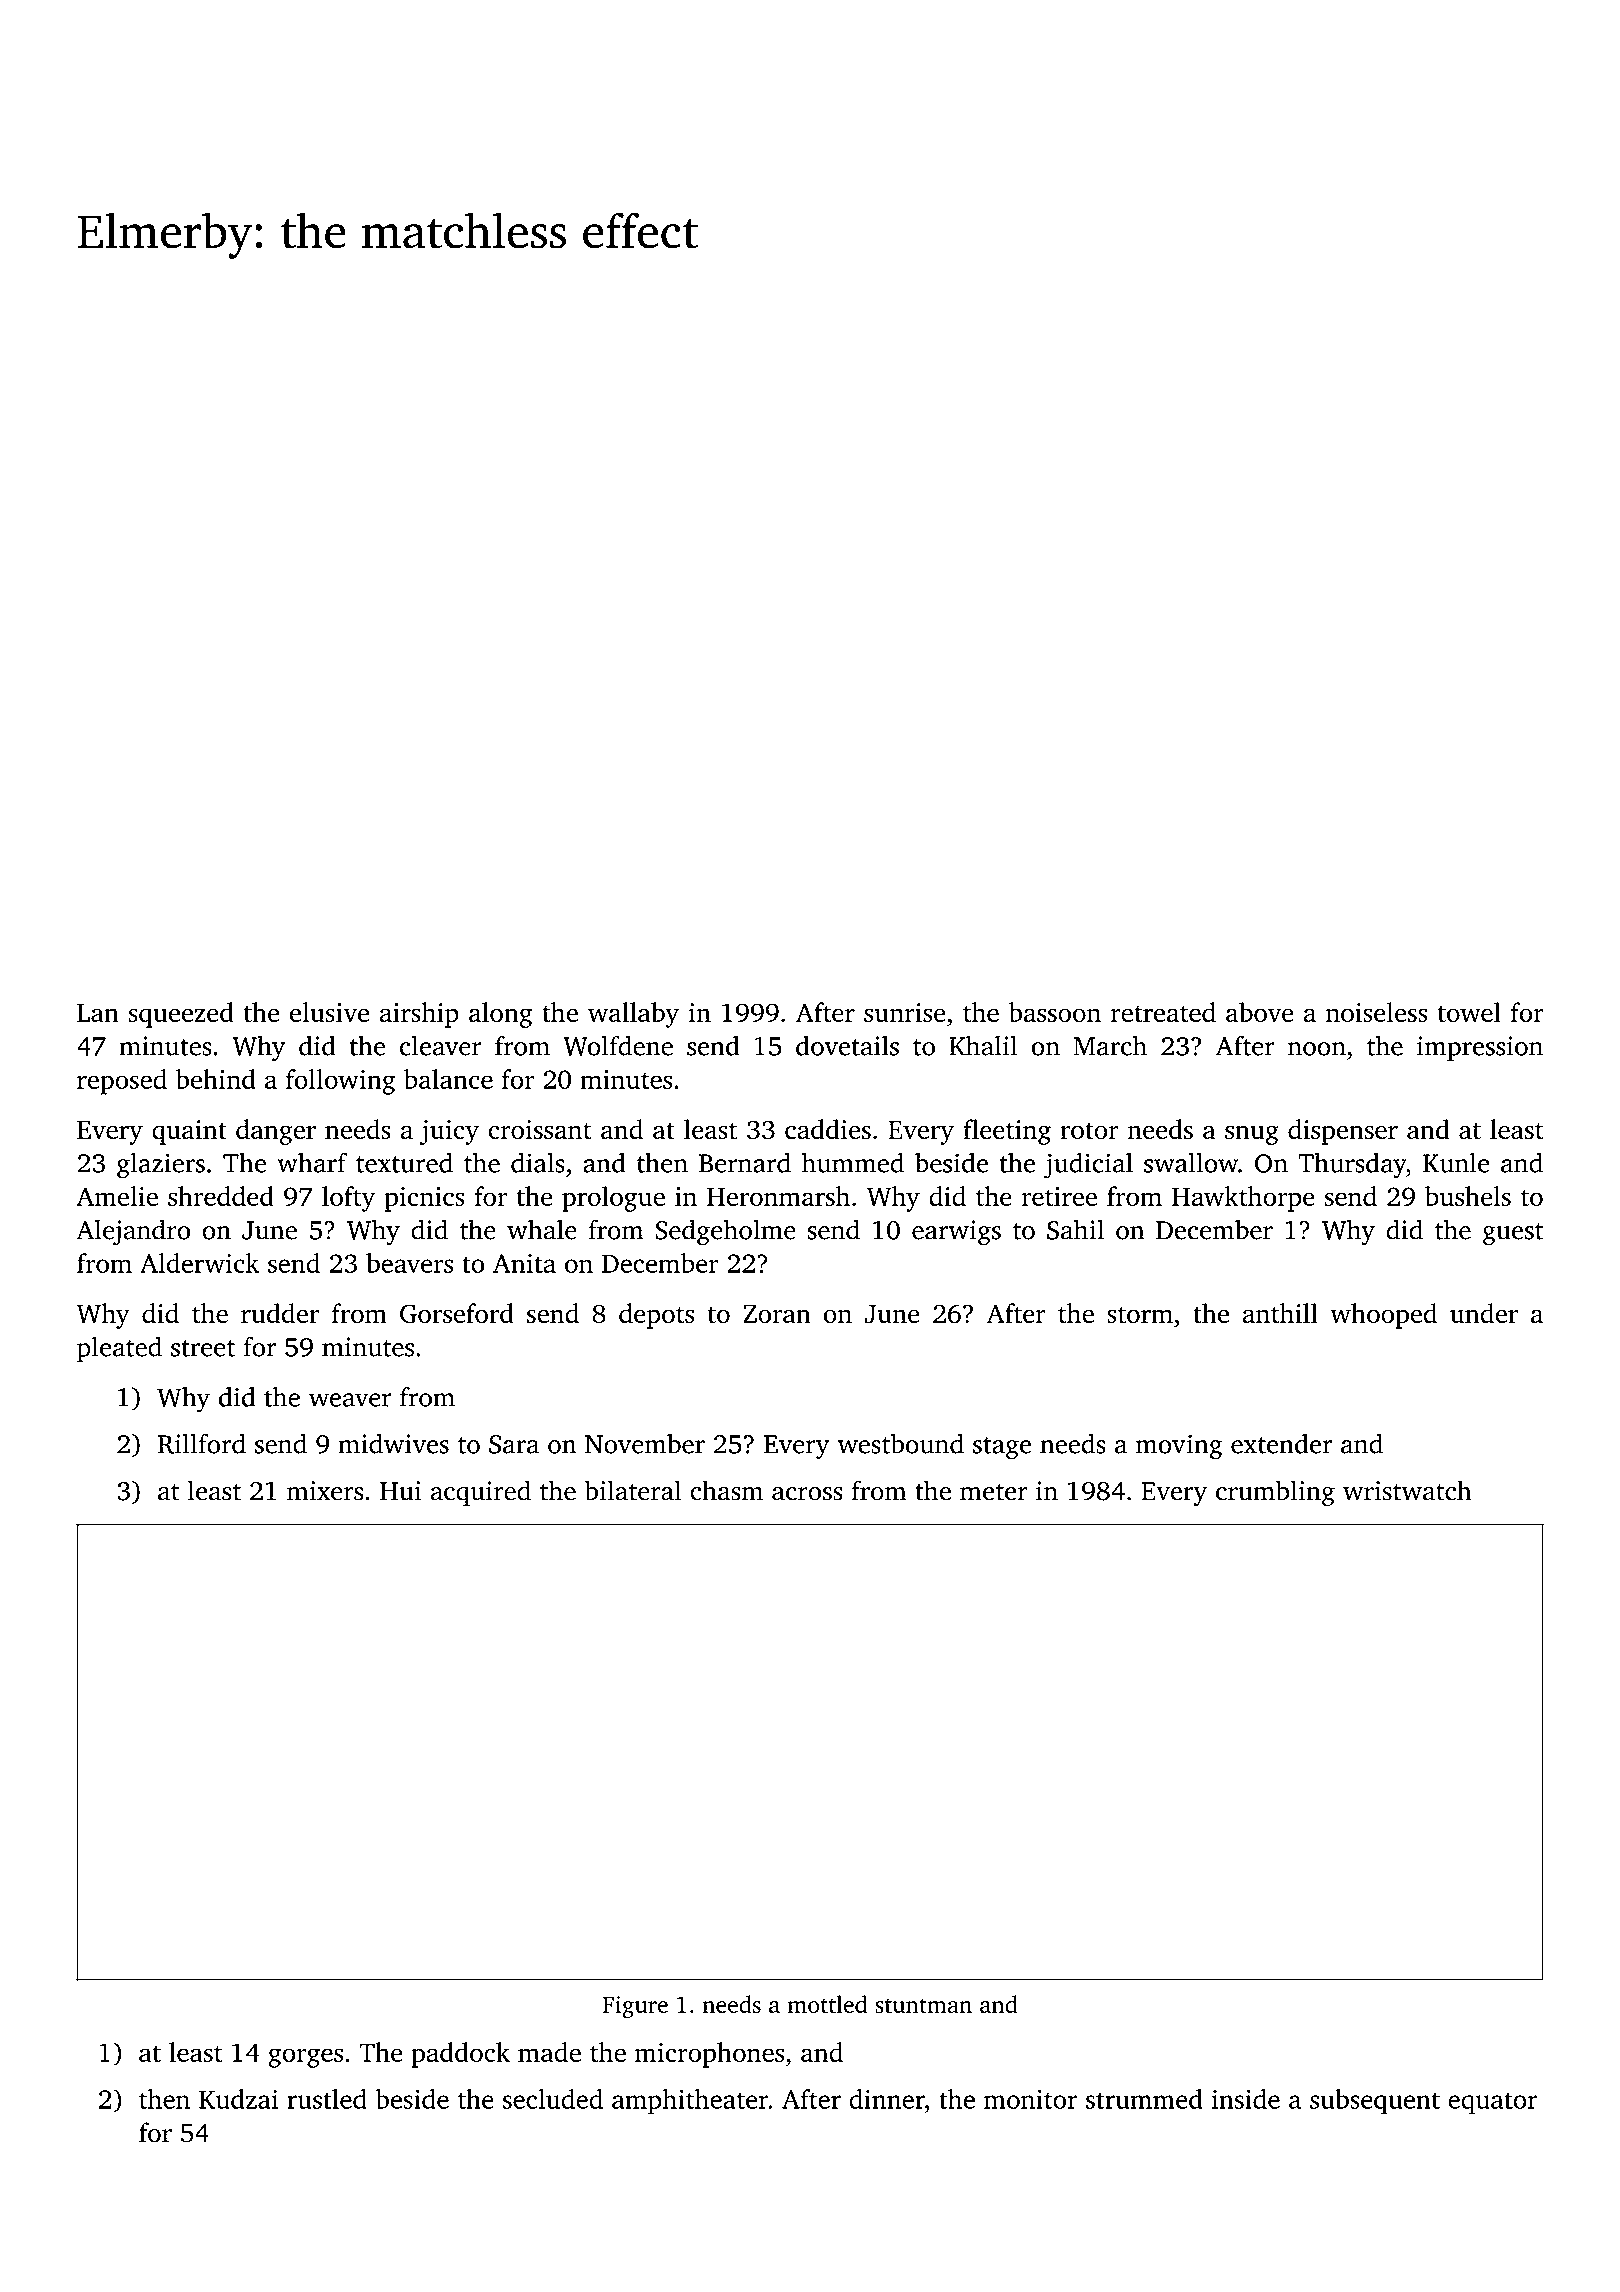 This image has height=2292, width=1620. Describe the element at coordinates (1493, 2103) in the image. I see `equator` at that location.
